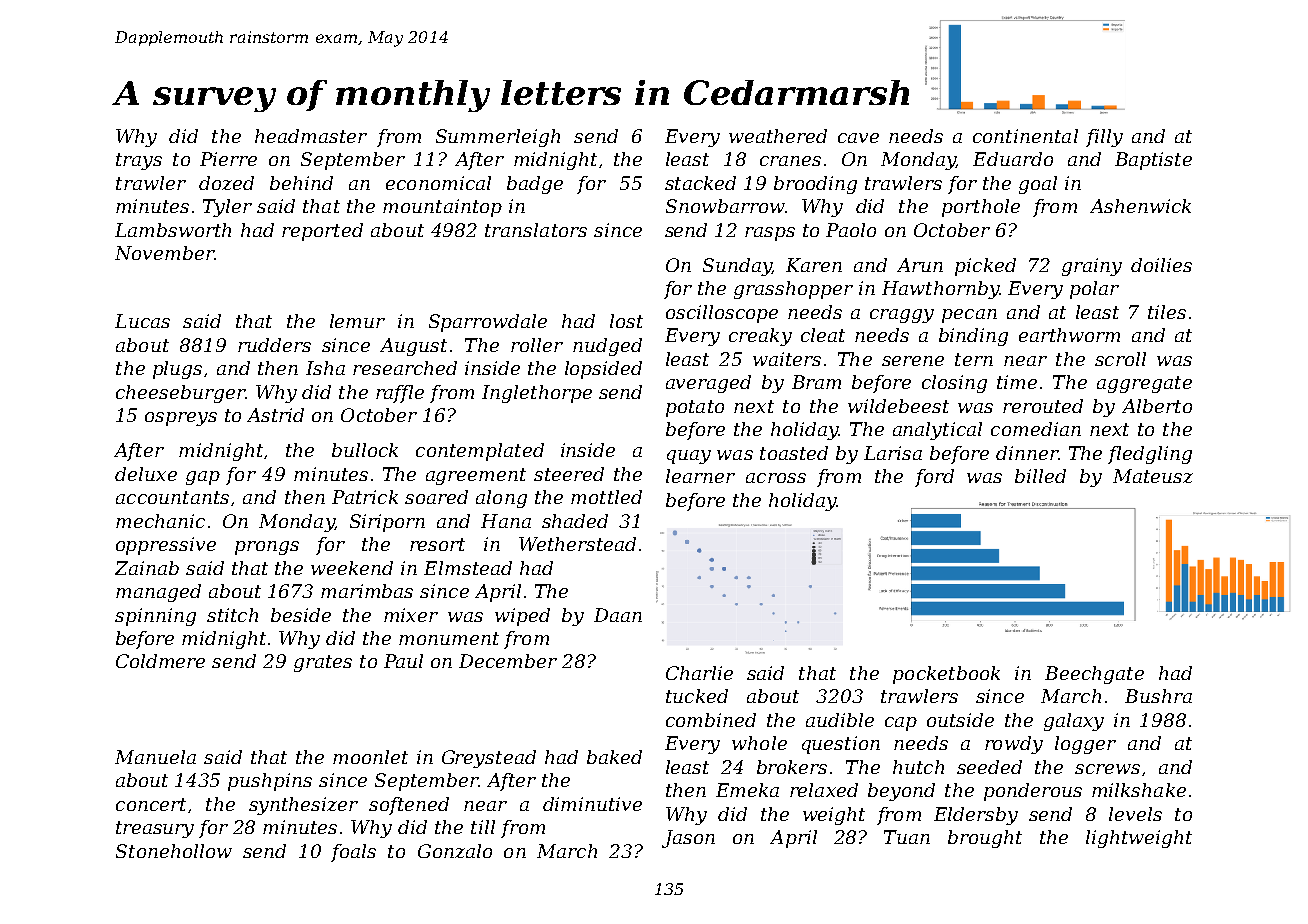 Image resolution: width=1308 pixels, height=924 pixels. Describe the element at coordinates (498, 138) in the document. I see `Summerleigh` at that location.
